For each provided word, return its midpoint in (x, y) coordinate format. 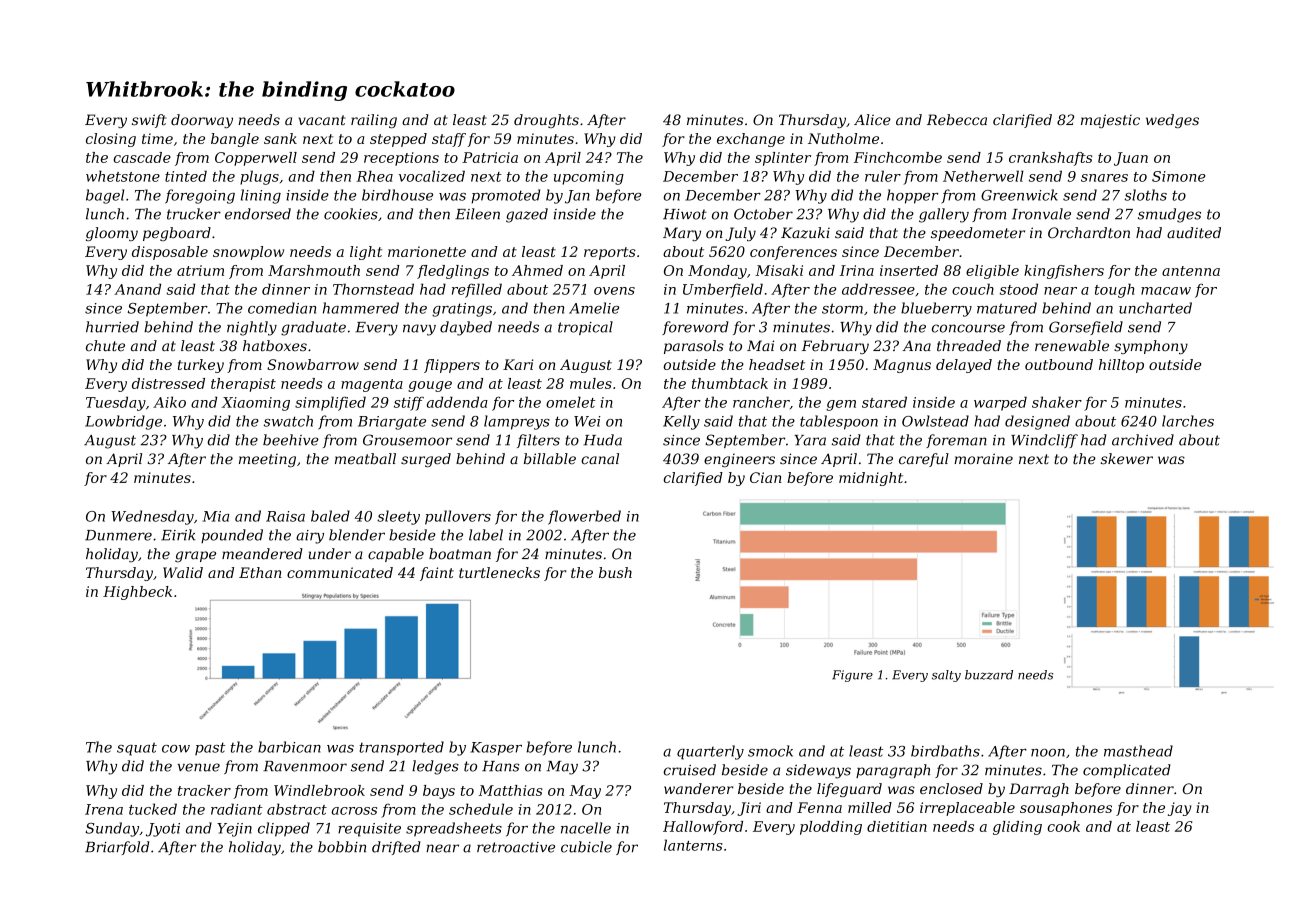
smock (770, 751)
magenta (372, 385)
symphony (1151, 347)
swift (149, 121)
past (210, 749)
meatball (365, 459)
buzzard (989, 675)
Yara (810, 440)
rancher (761, 402)
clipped (284, 829)
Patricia (490, 157)
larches (1188, 421)
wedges (1172, 121)
